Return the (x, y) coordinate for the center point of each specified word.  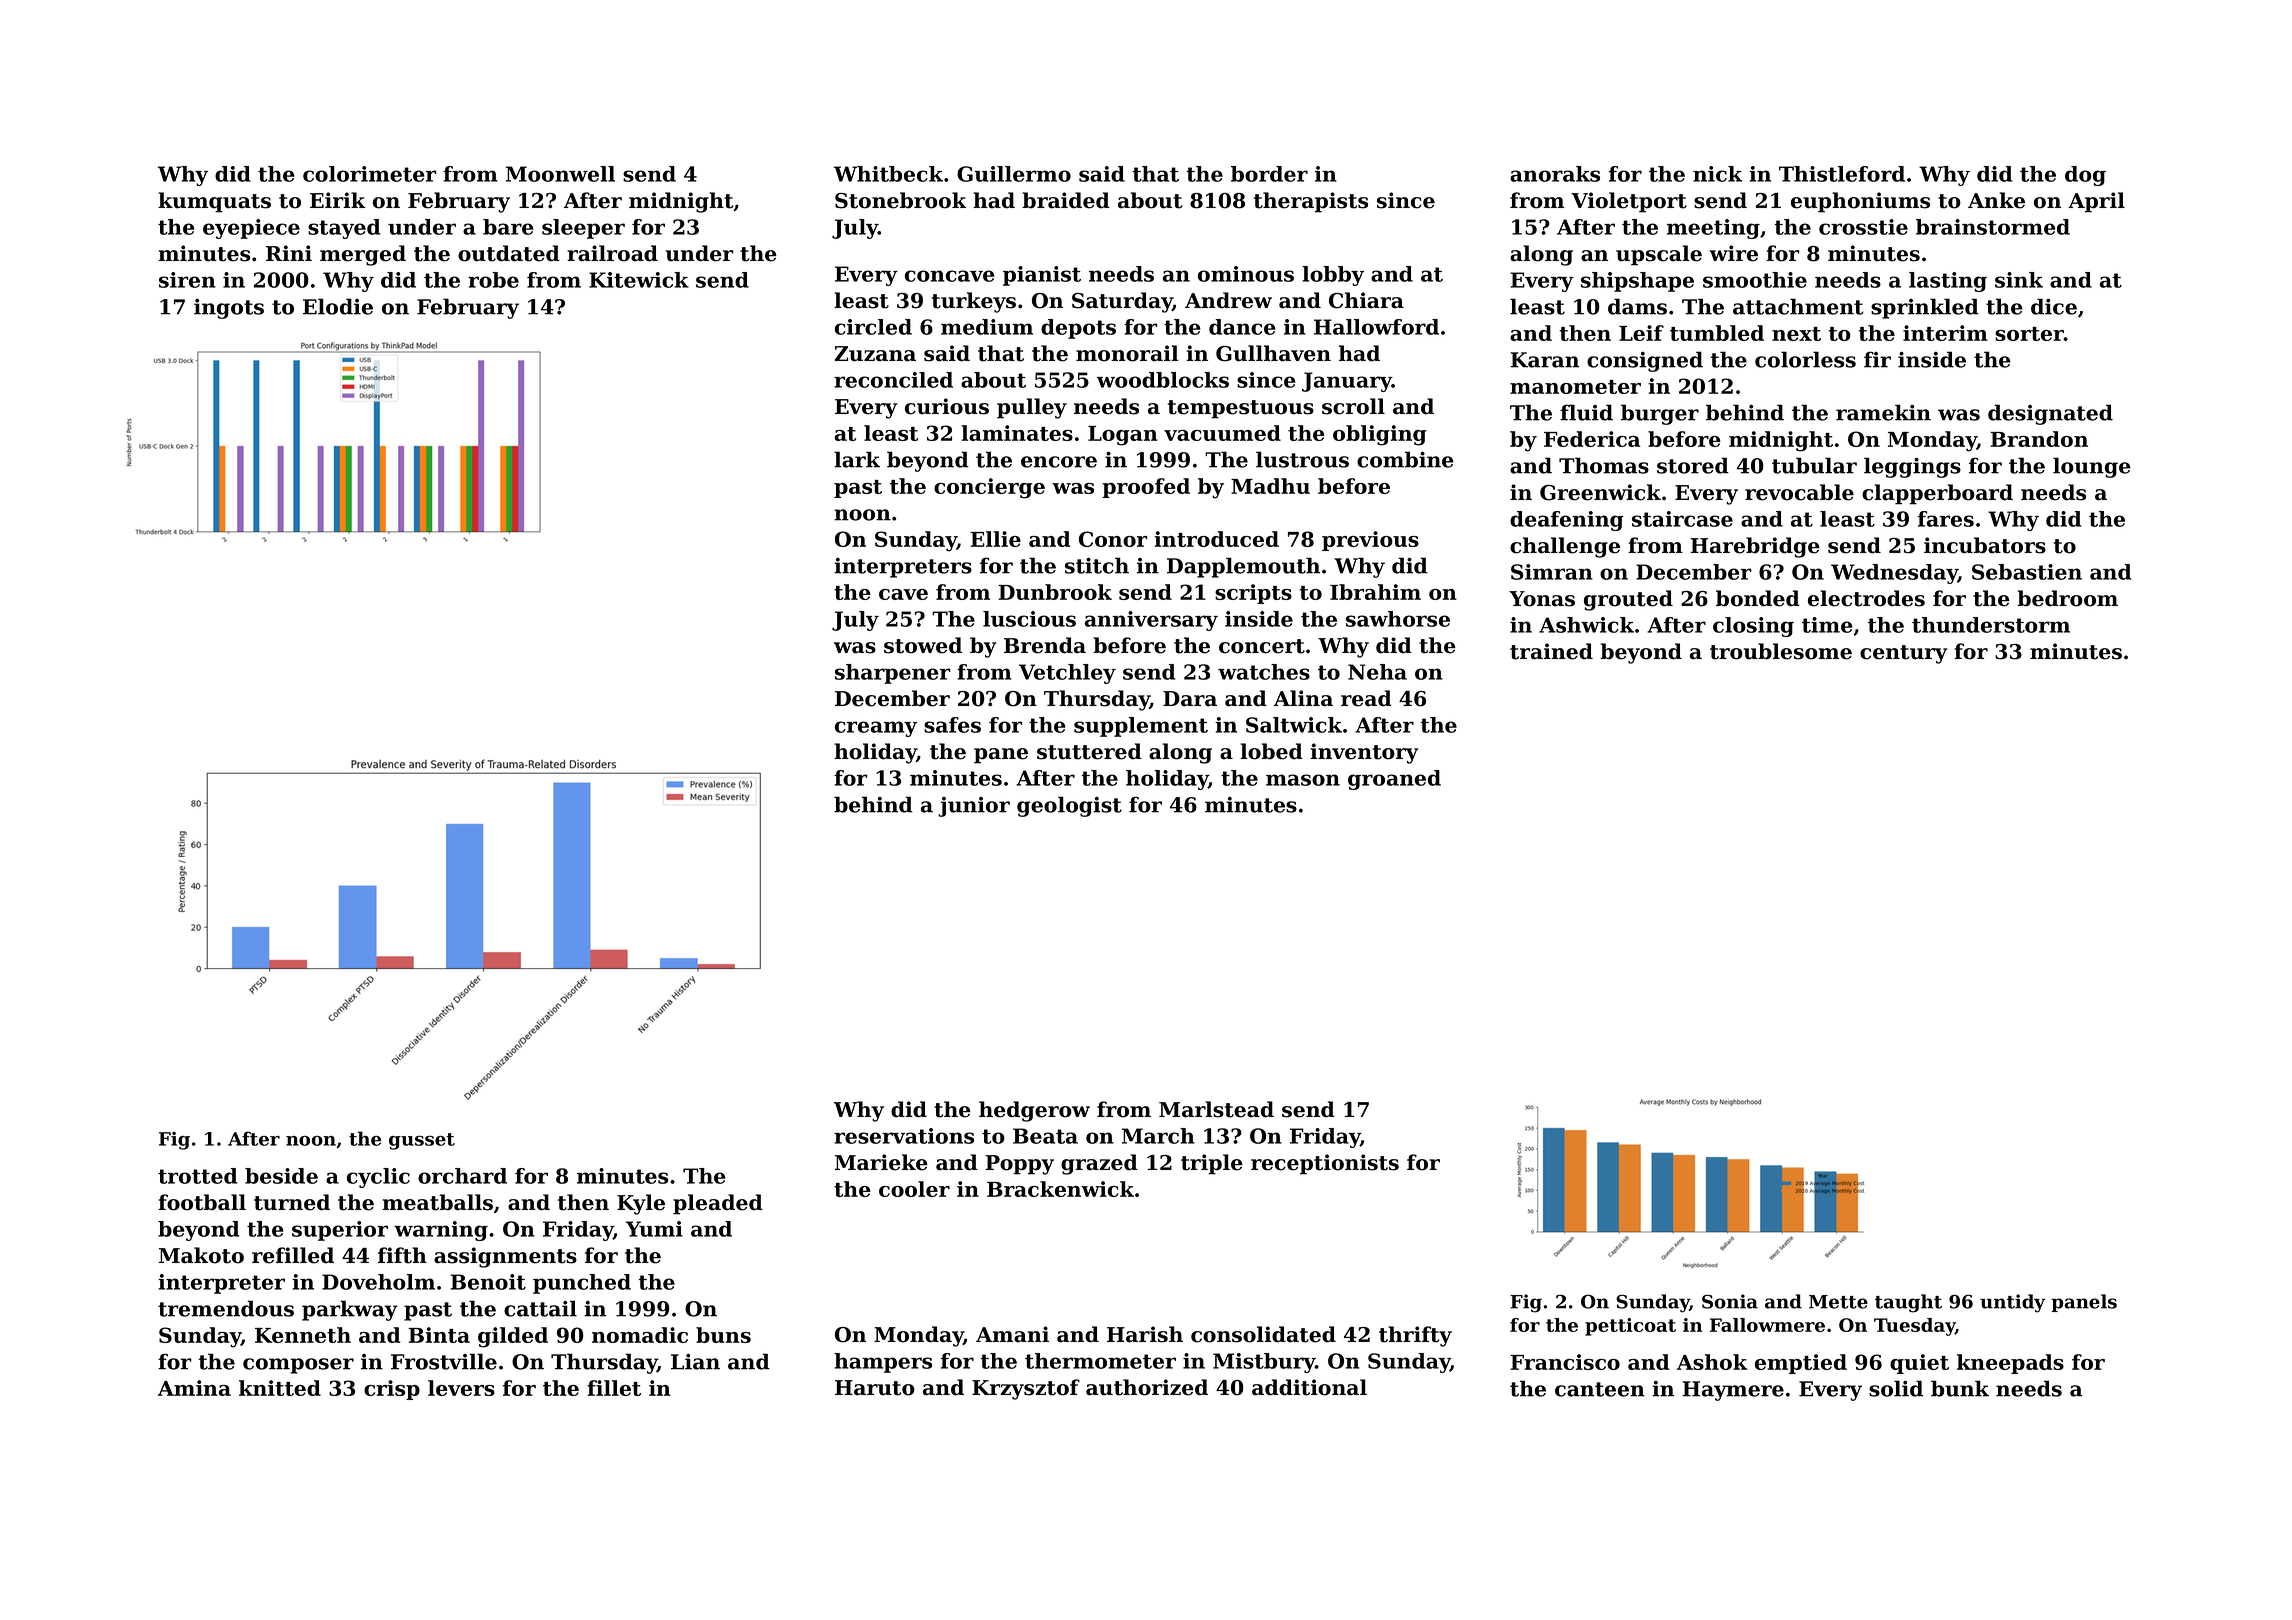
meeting (1713, 229)
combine (1405, 459)
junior (974, 807)
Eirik (337, 200)
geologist (1069, 806)
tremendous (226, 1308)
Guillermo (1014, 174)
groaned (1394, 780)
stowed (923, 645)
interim (1945, 333)
